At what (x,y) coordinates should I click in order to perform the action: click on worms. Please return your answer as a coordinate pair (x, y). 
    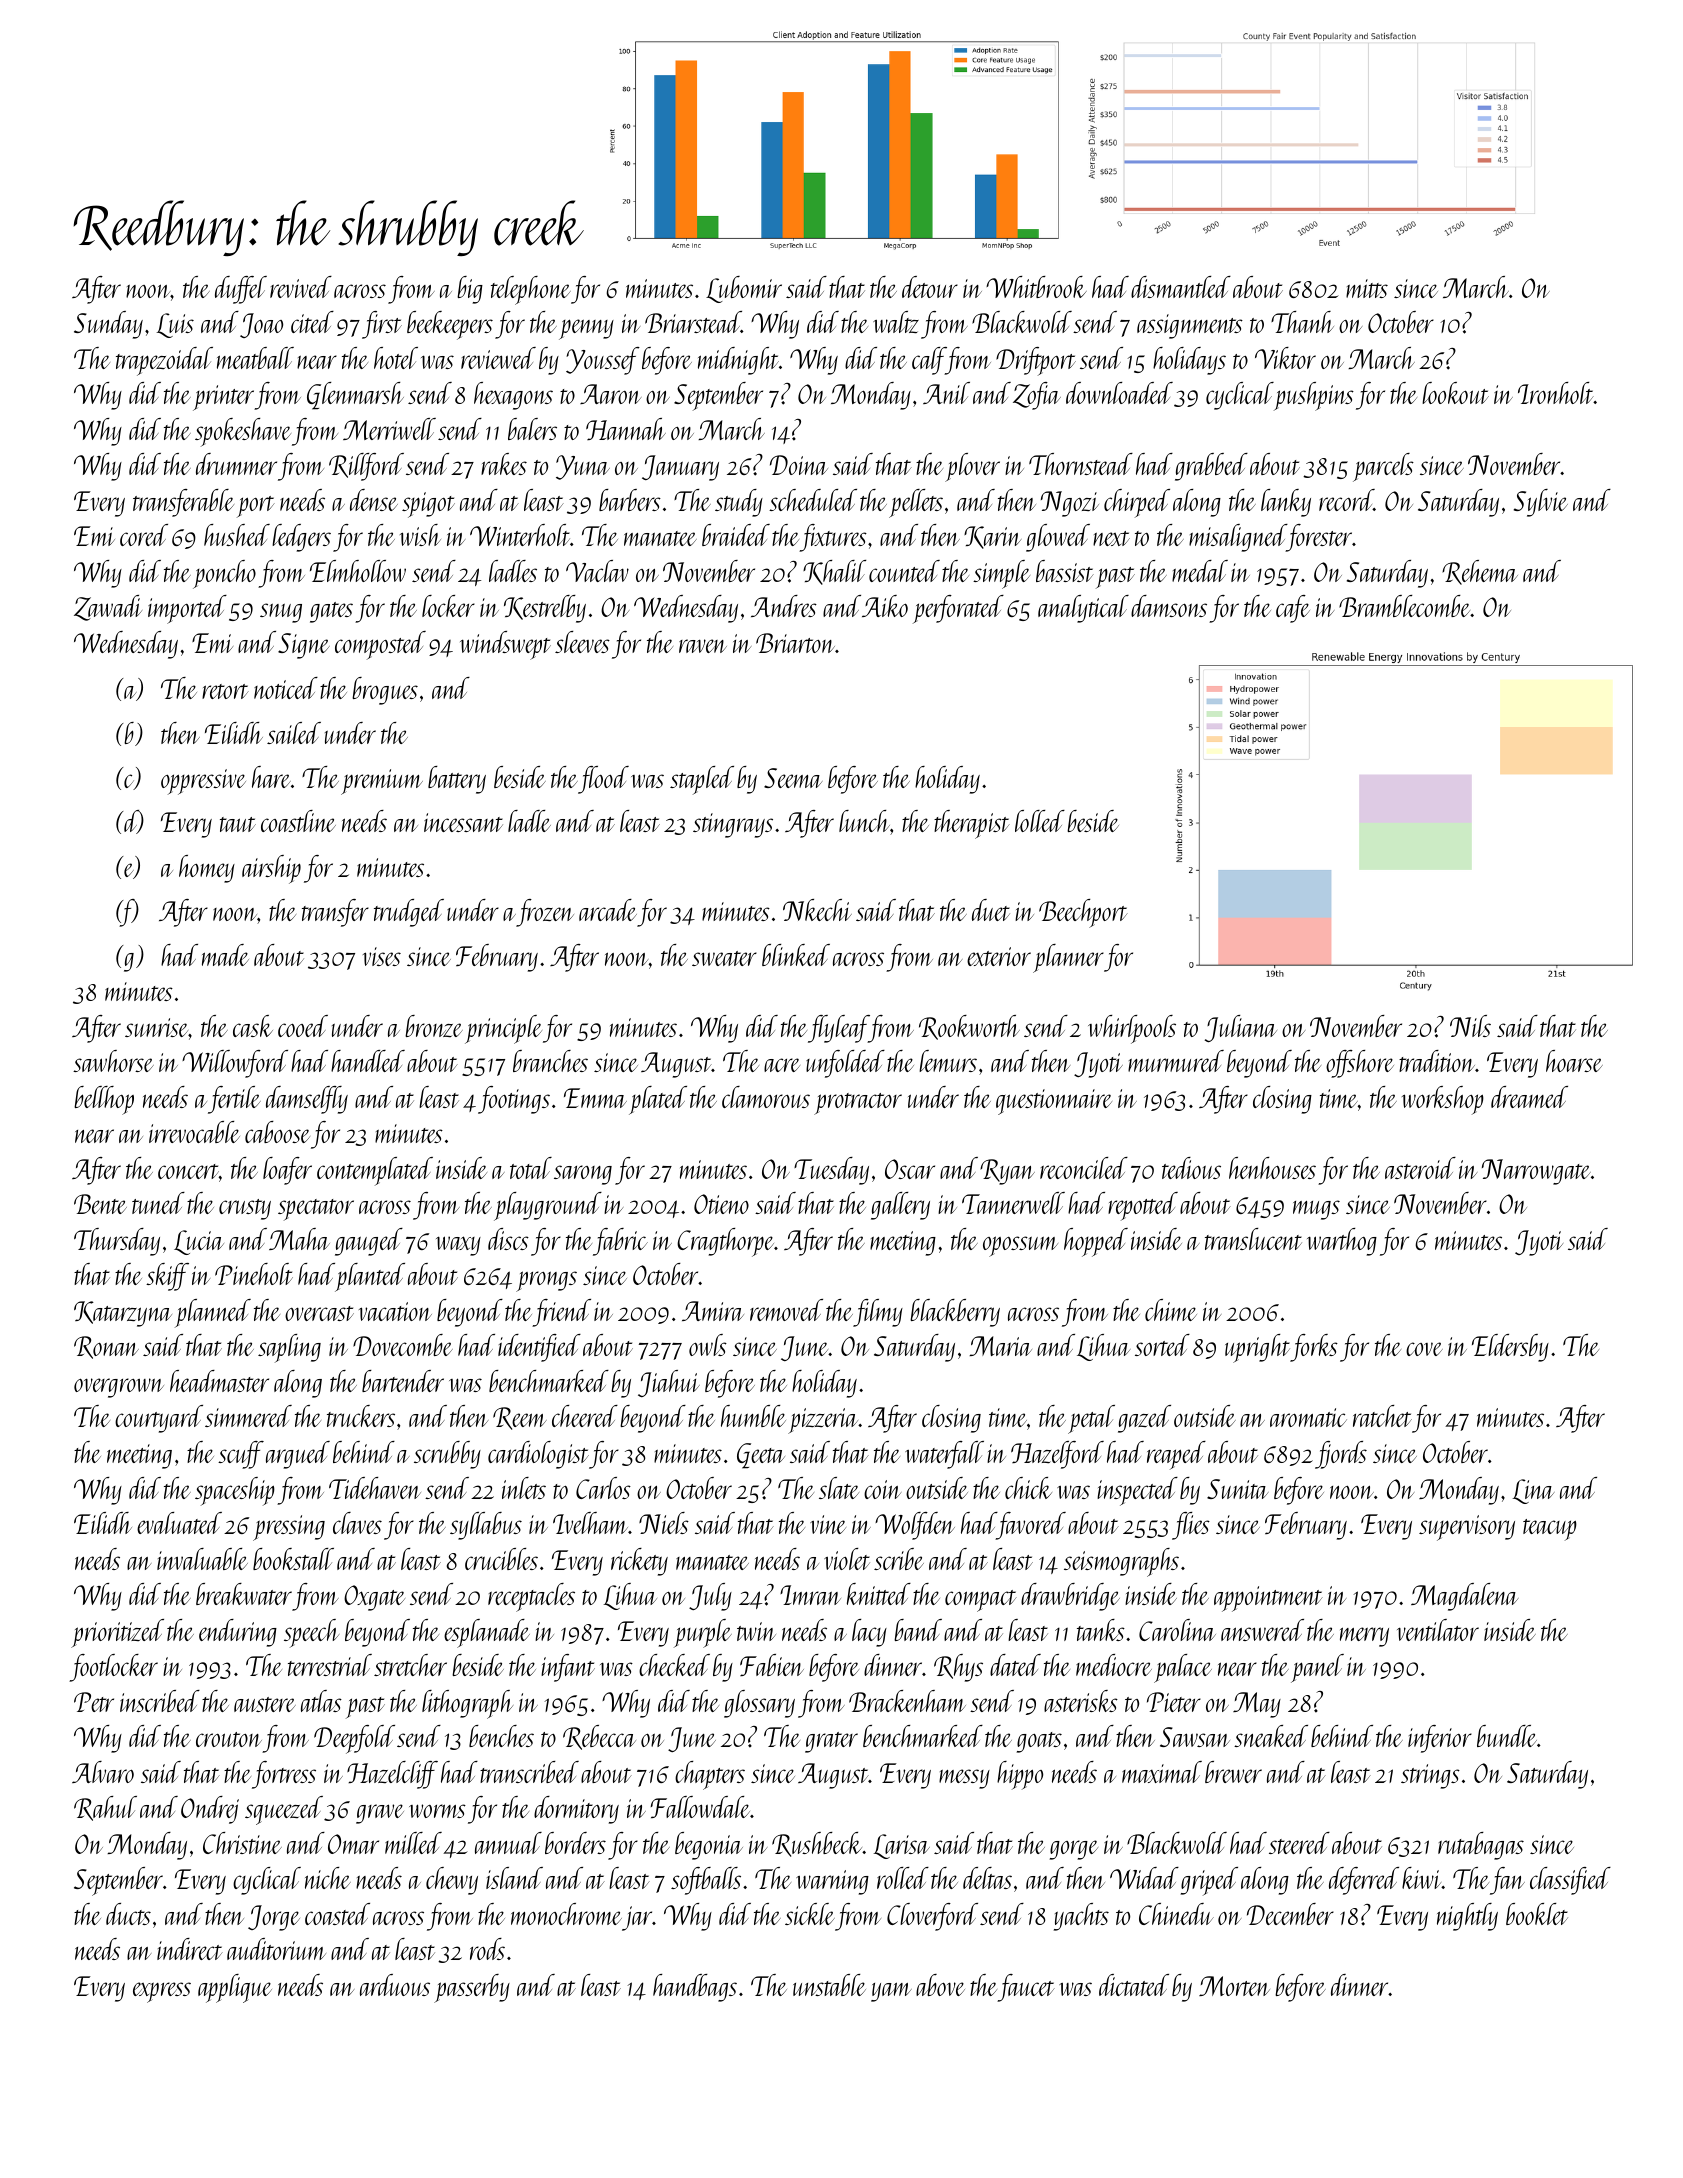
    Looking at the image, I should click on (437, 1811).
